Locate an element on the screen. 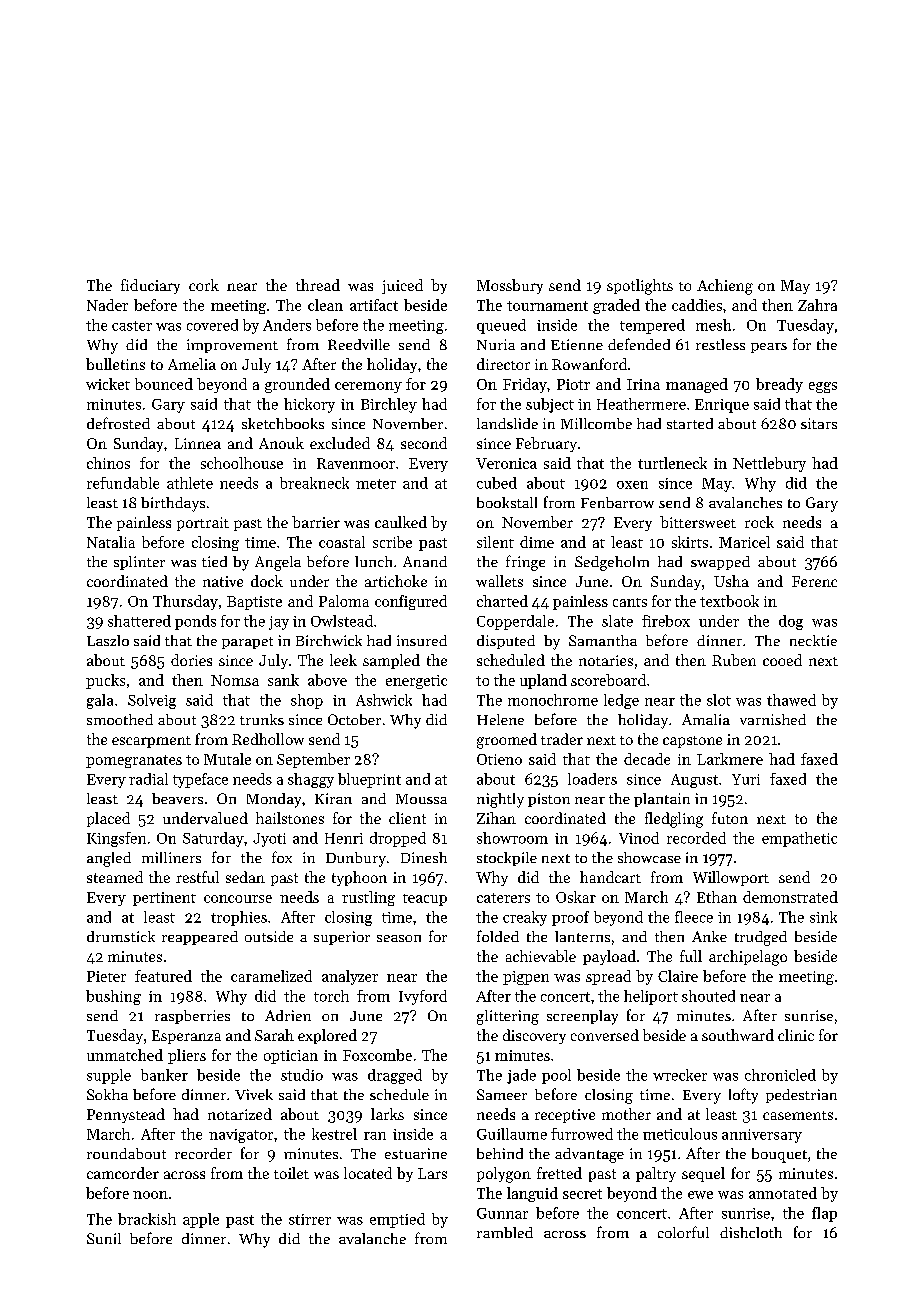 The height and width of the screenshot is (1311, 924). Otieno is located at coordinates (499, 759).
